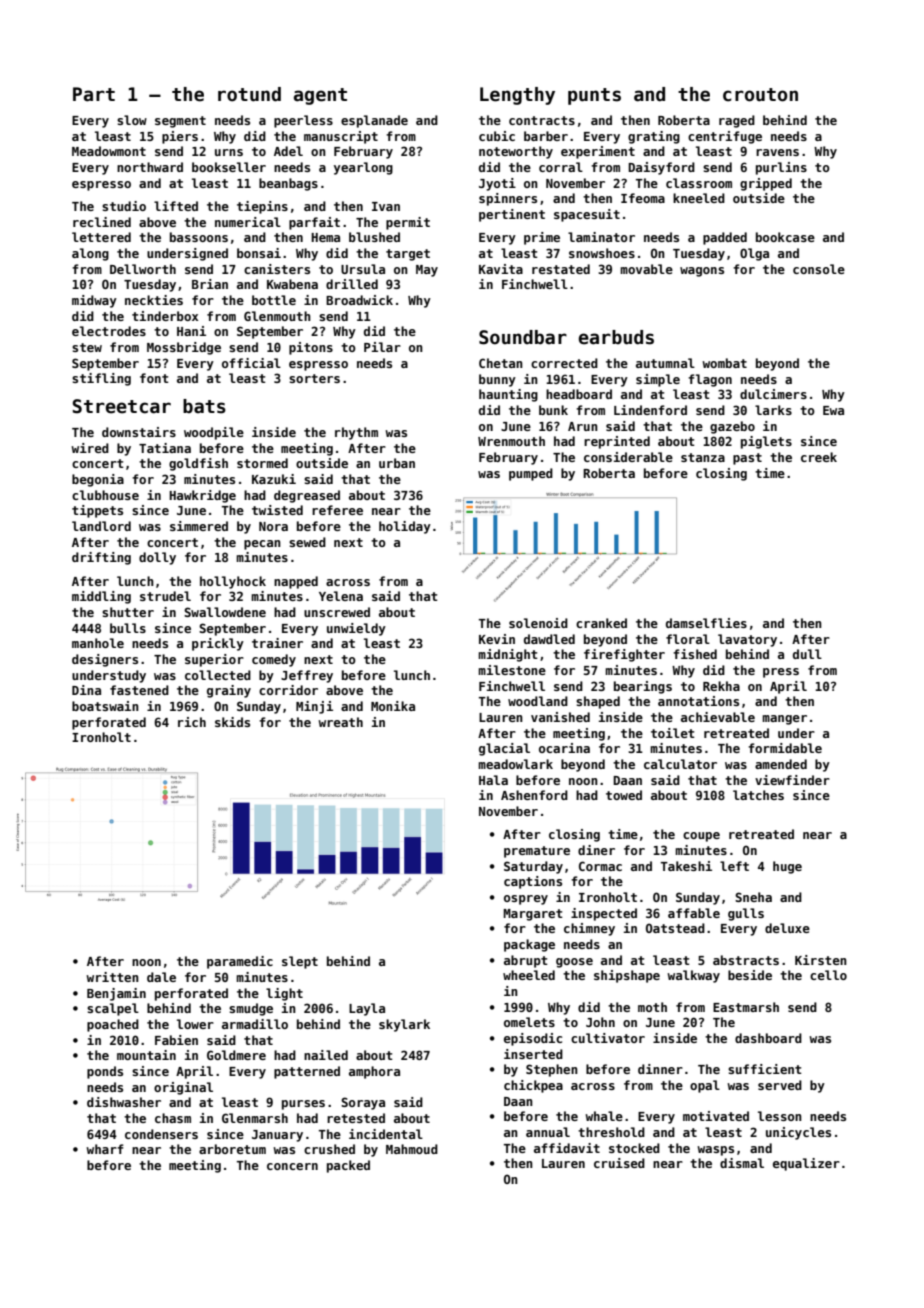  What do you see at coordinates (564, 748) in the page?
I see `ocarina` at bounding box center [564, 748].
